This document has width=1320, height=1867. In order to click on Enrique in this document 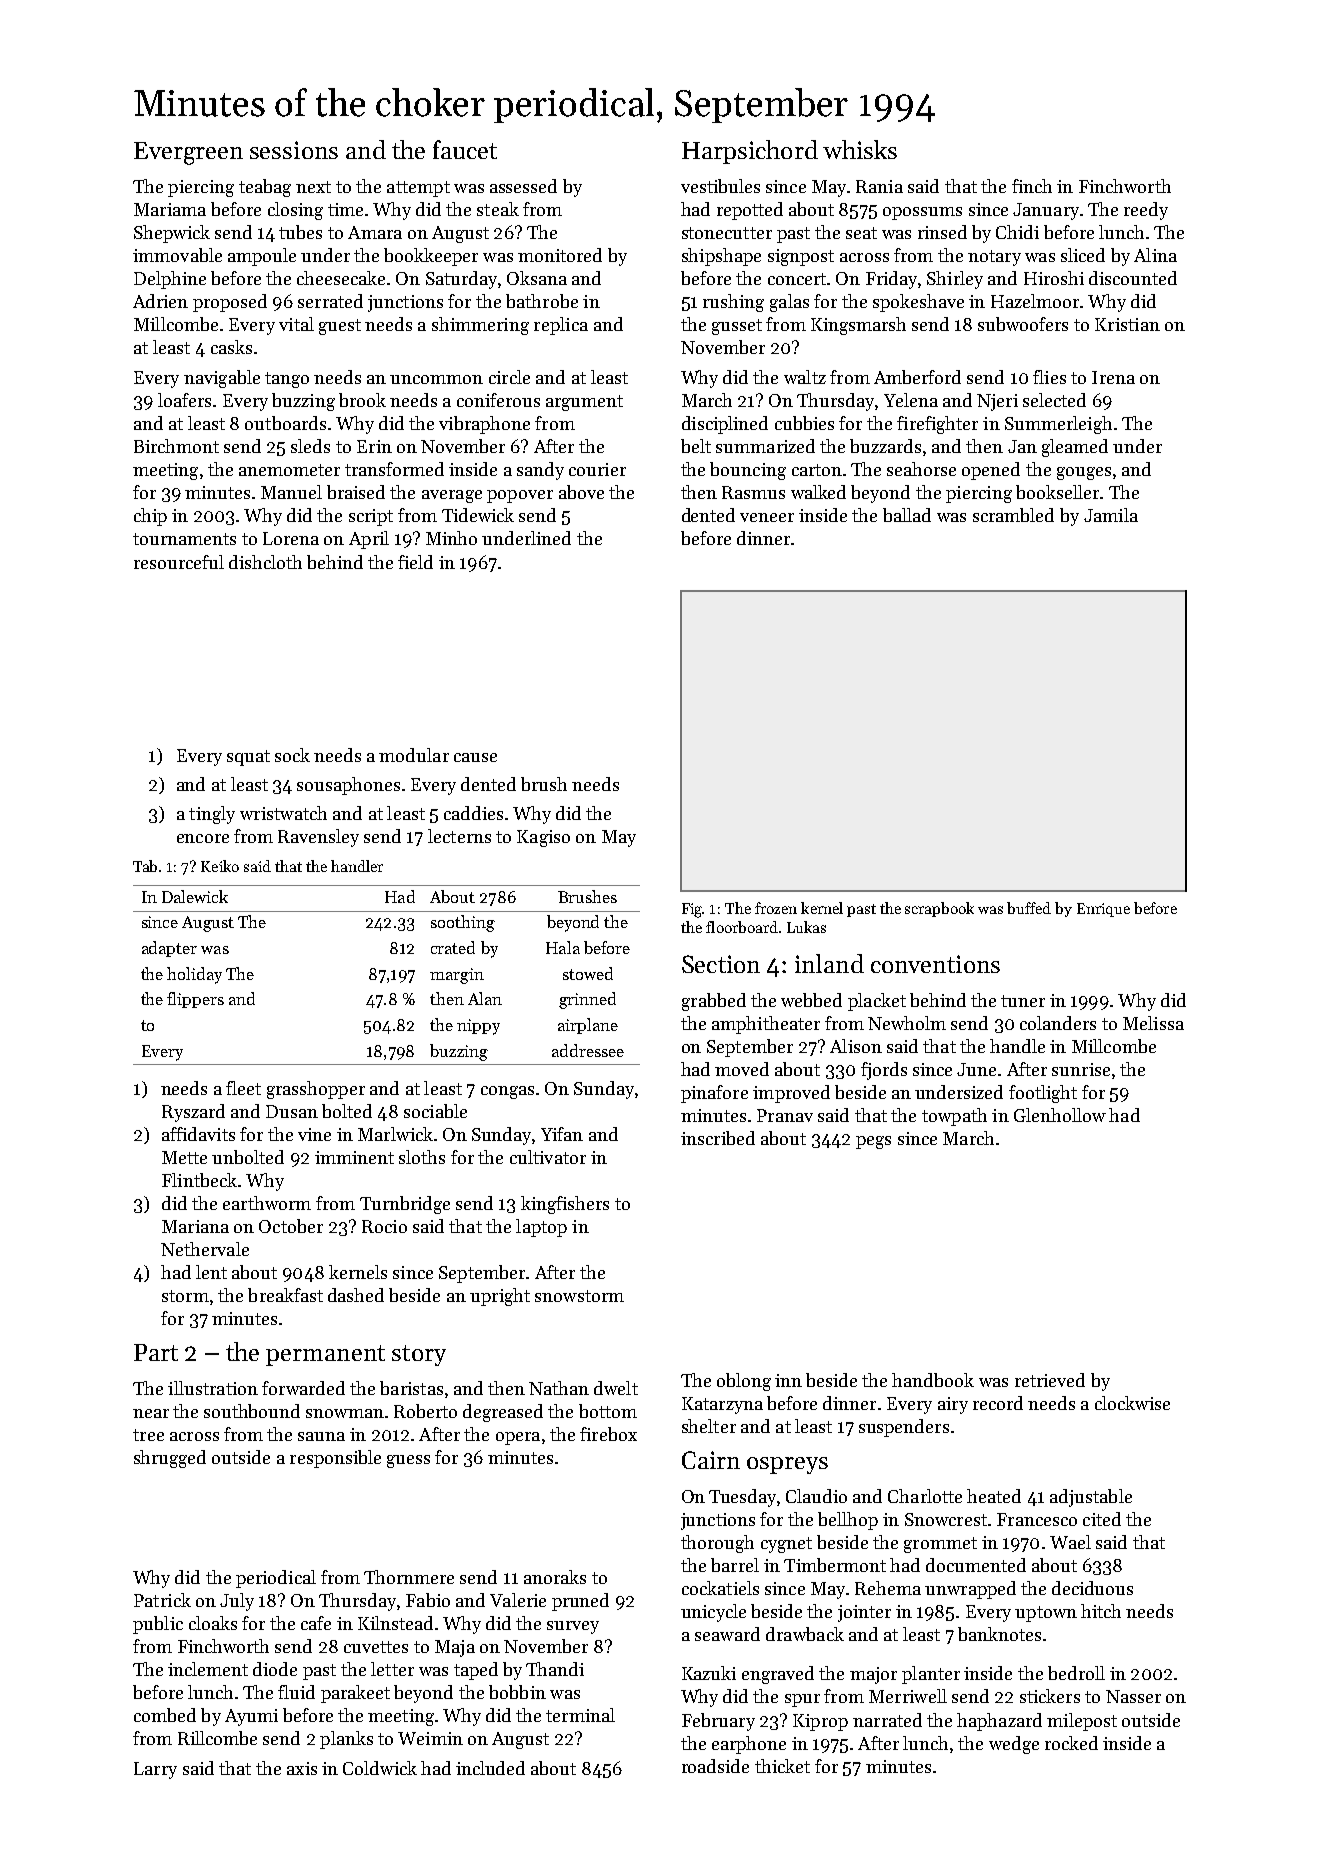, I will do `click(1103, 910)`.
